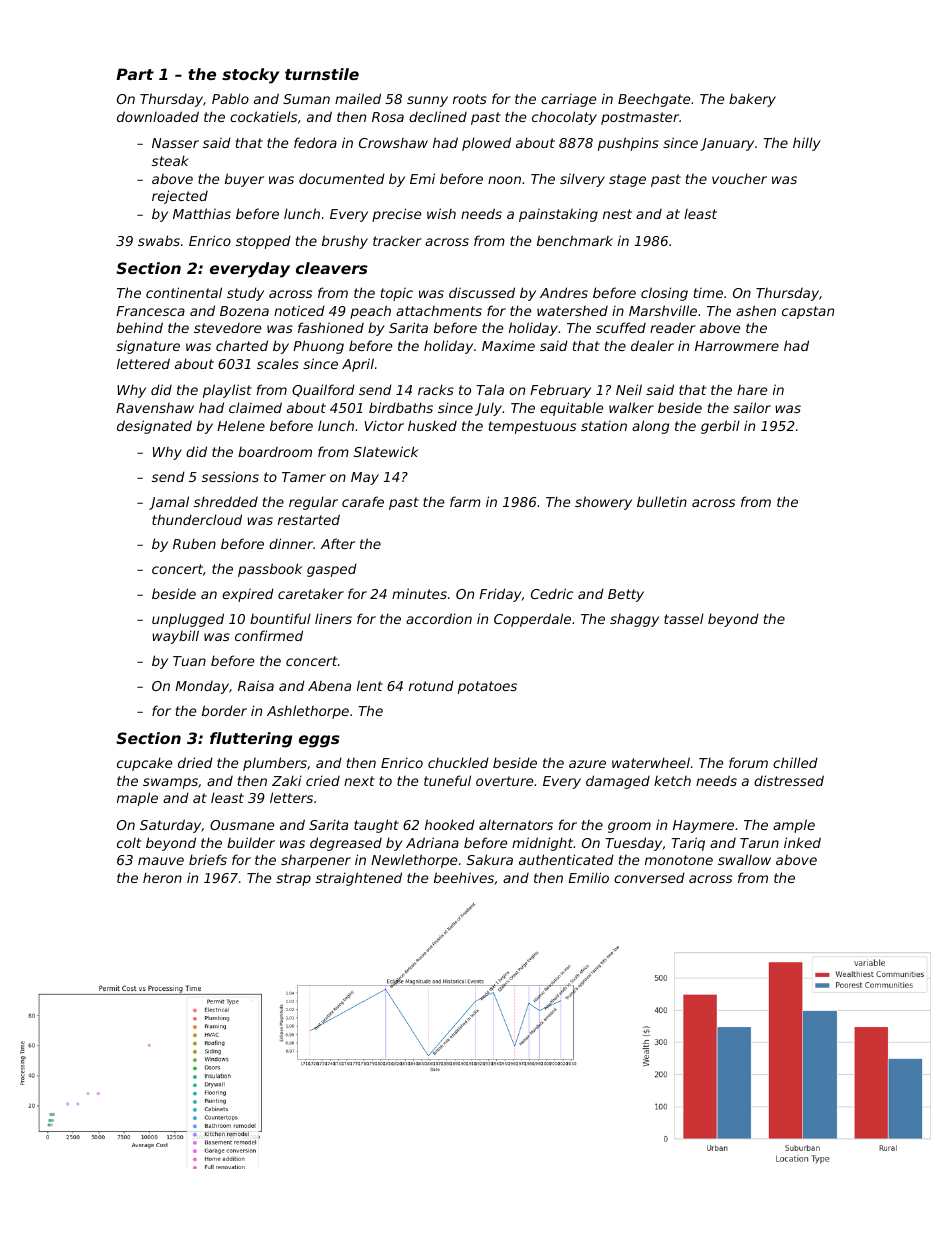 The image size is (952, 1233). Describe the element at coordinates (162, 877) in the document. I see `heron` at that location.
